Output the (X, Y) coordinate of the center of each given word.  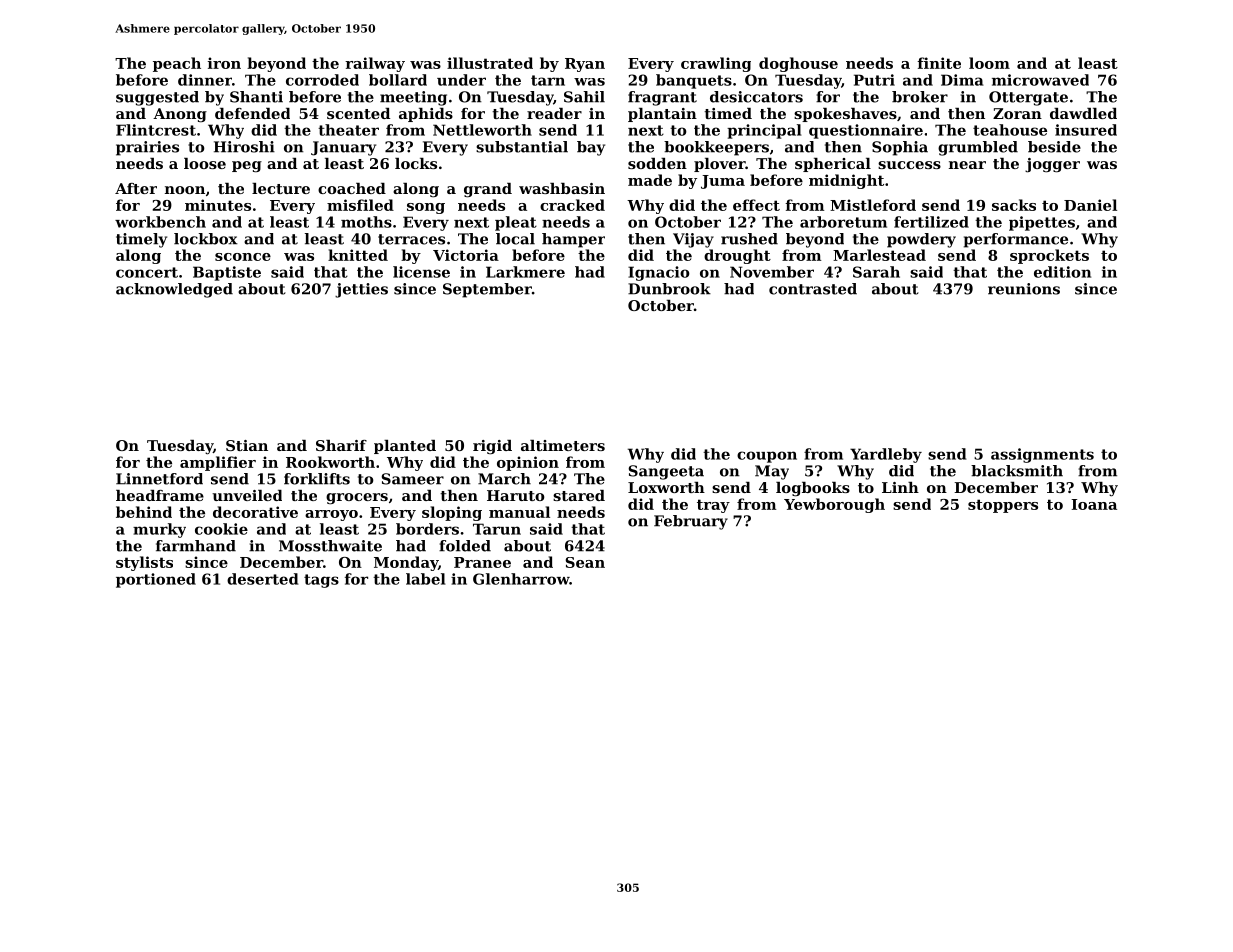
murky (159, 530)
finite (939, 63)
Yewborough (834, 505)
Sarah (876, 272)
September (487, 290)
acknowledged (174, 290)
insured (1086, 130)
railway (375, 64)
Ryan (585, 65)
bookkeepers (716, 148)
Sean (585, 562)
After (136, 188)
